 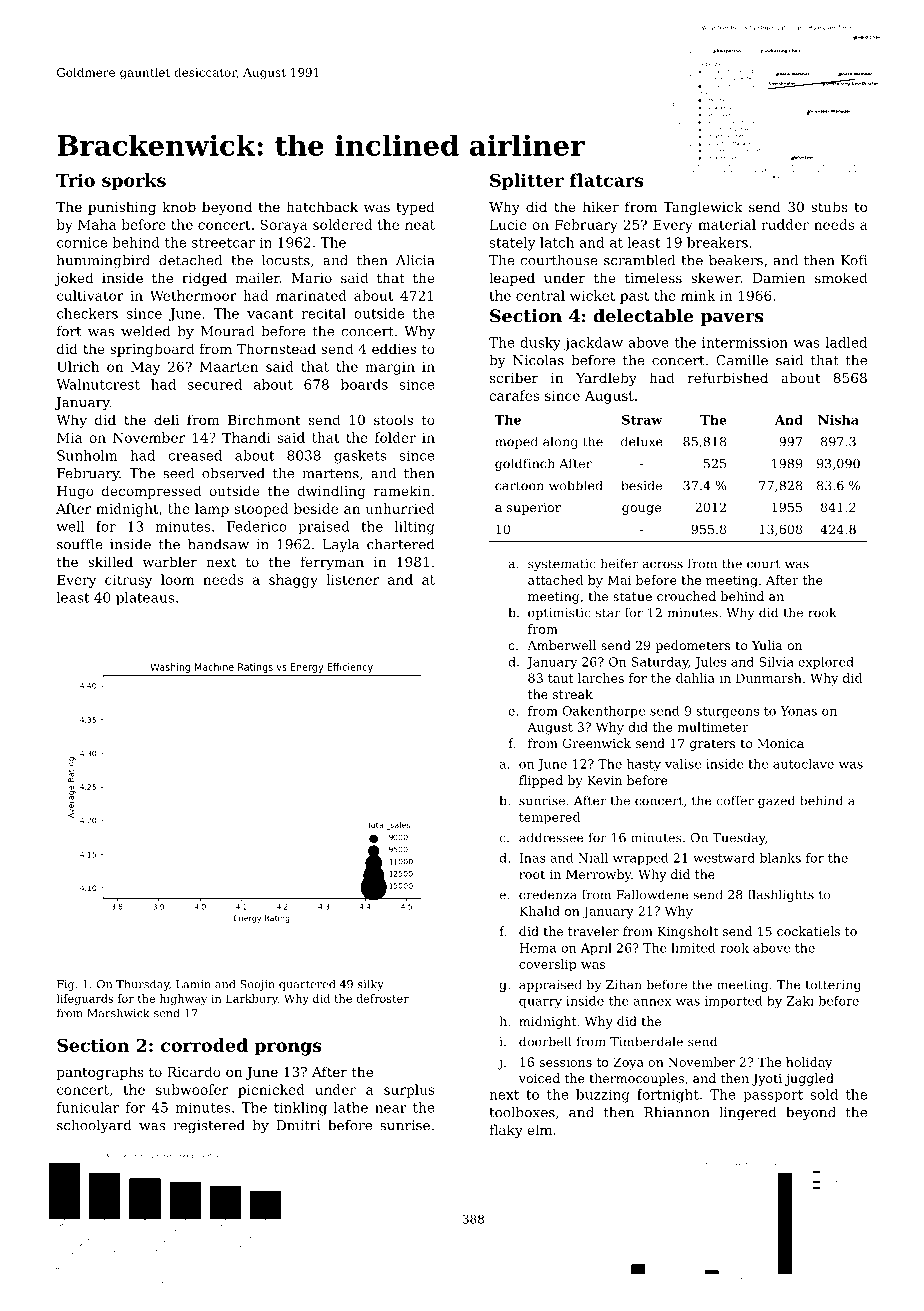 What do you see at coordinates (555, 580) in the image?
I see `attached` at bounding box center [555, 580].
